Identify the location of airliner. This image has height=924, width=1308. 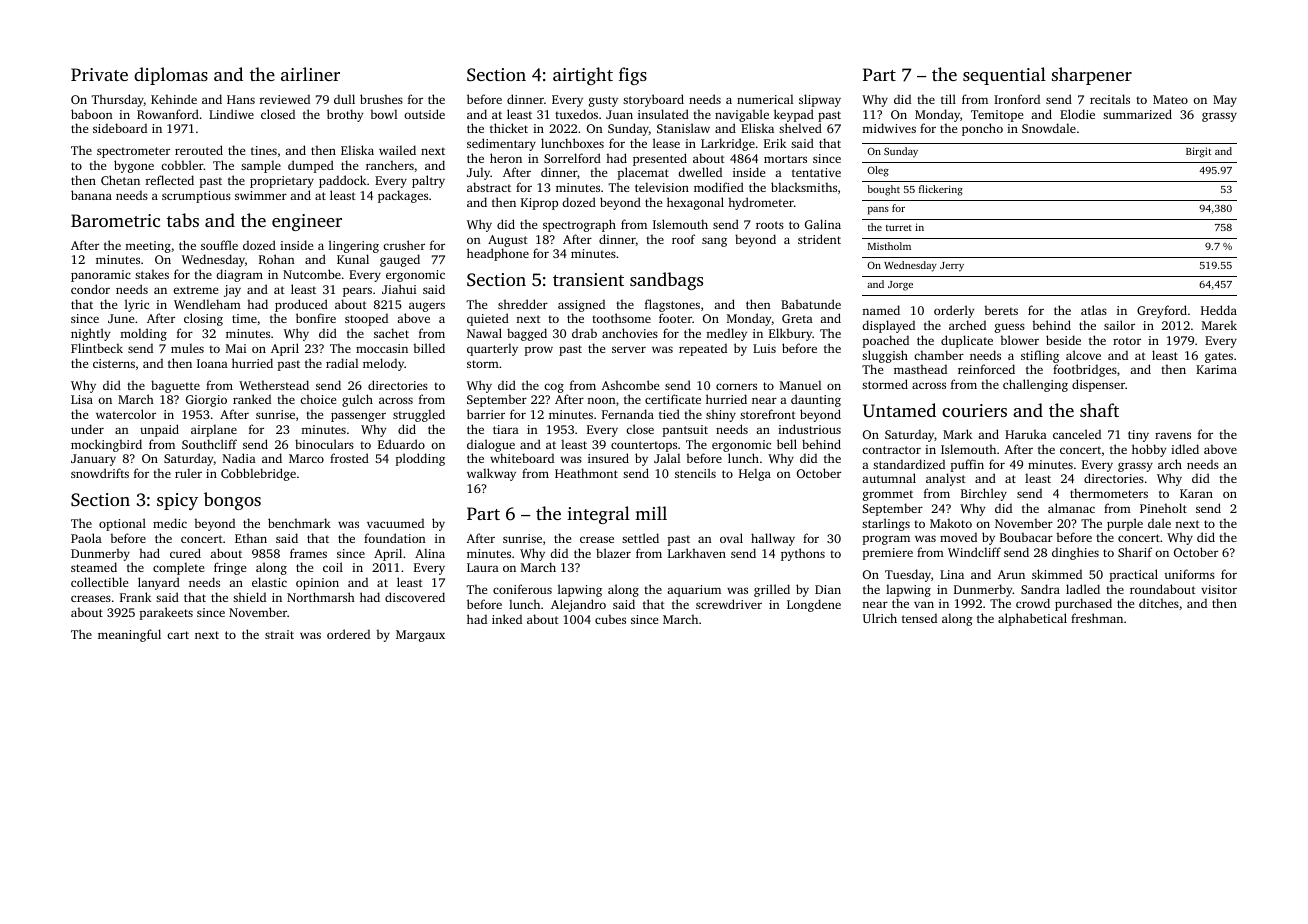
(310, 74).
